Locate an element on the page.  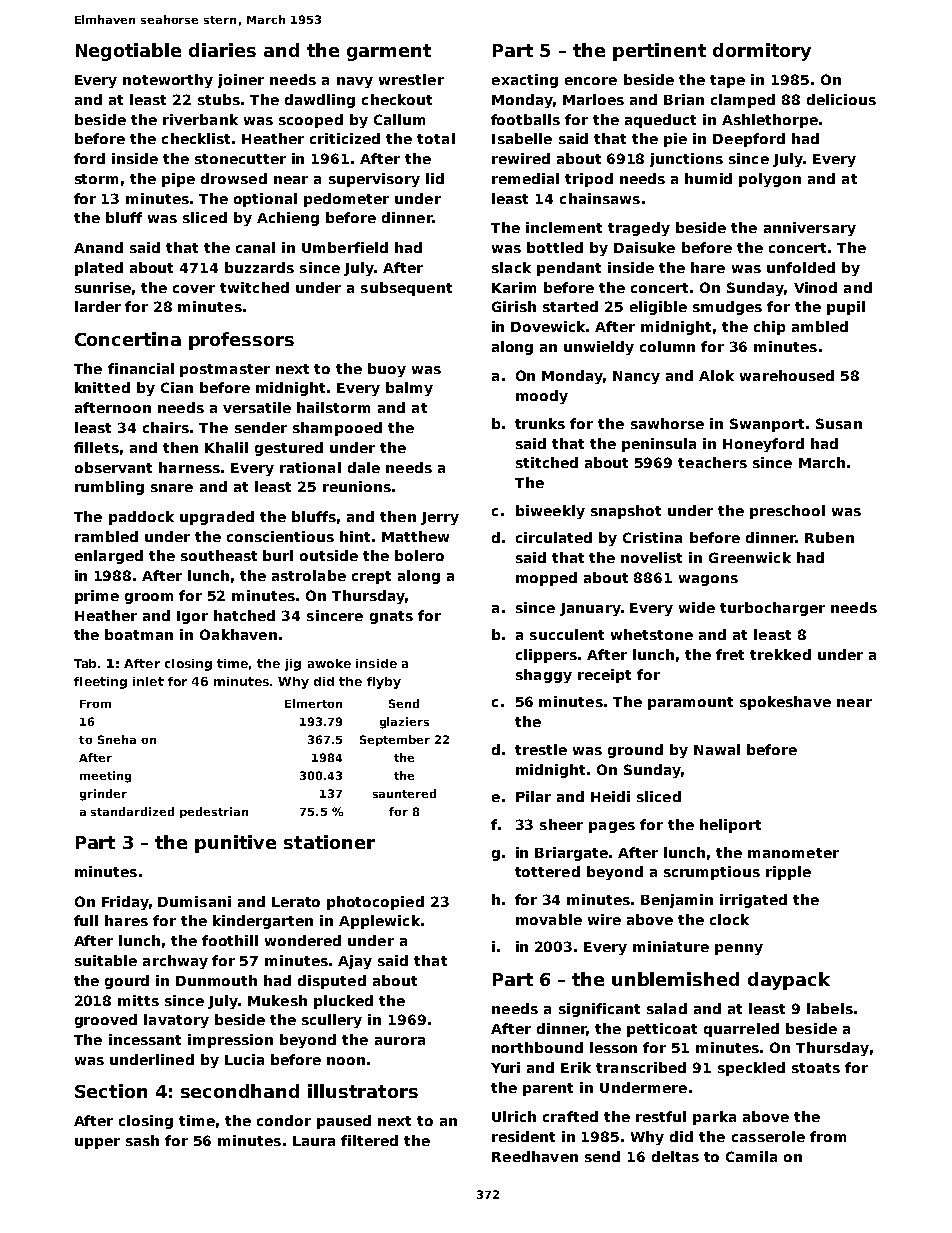
prime is located at coordinates (97, 597).
